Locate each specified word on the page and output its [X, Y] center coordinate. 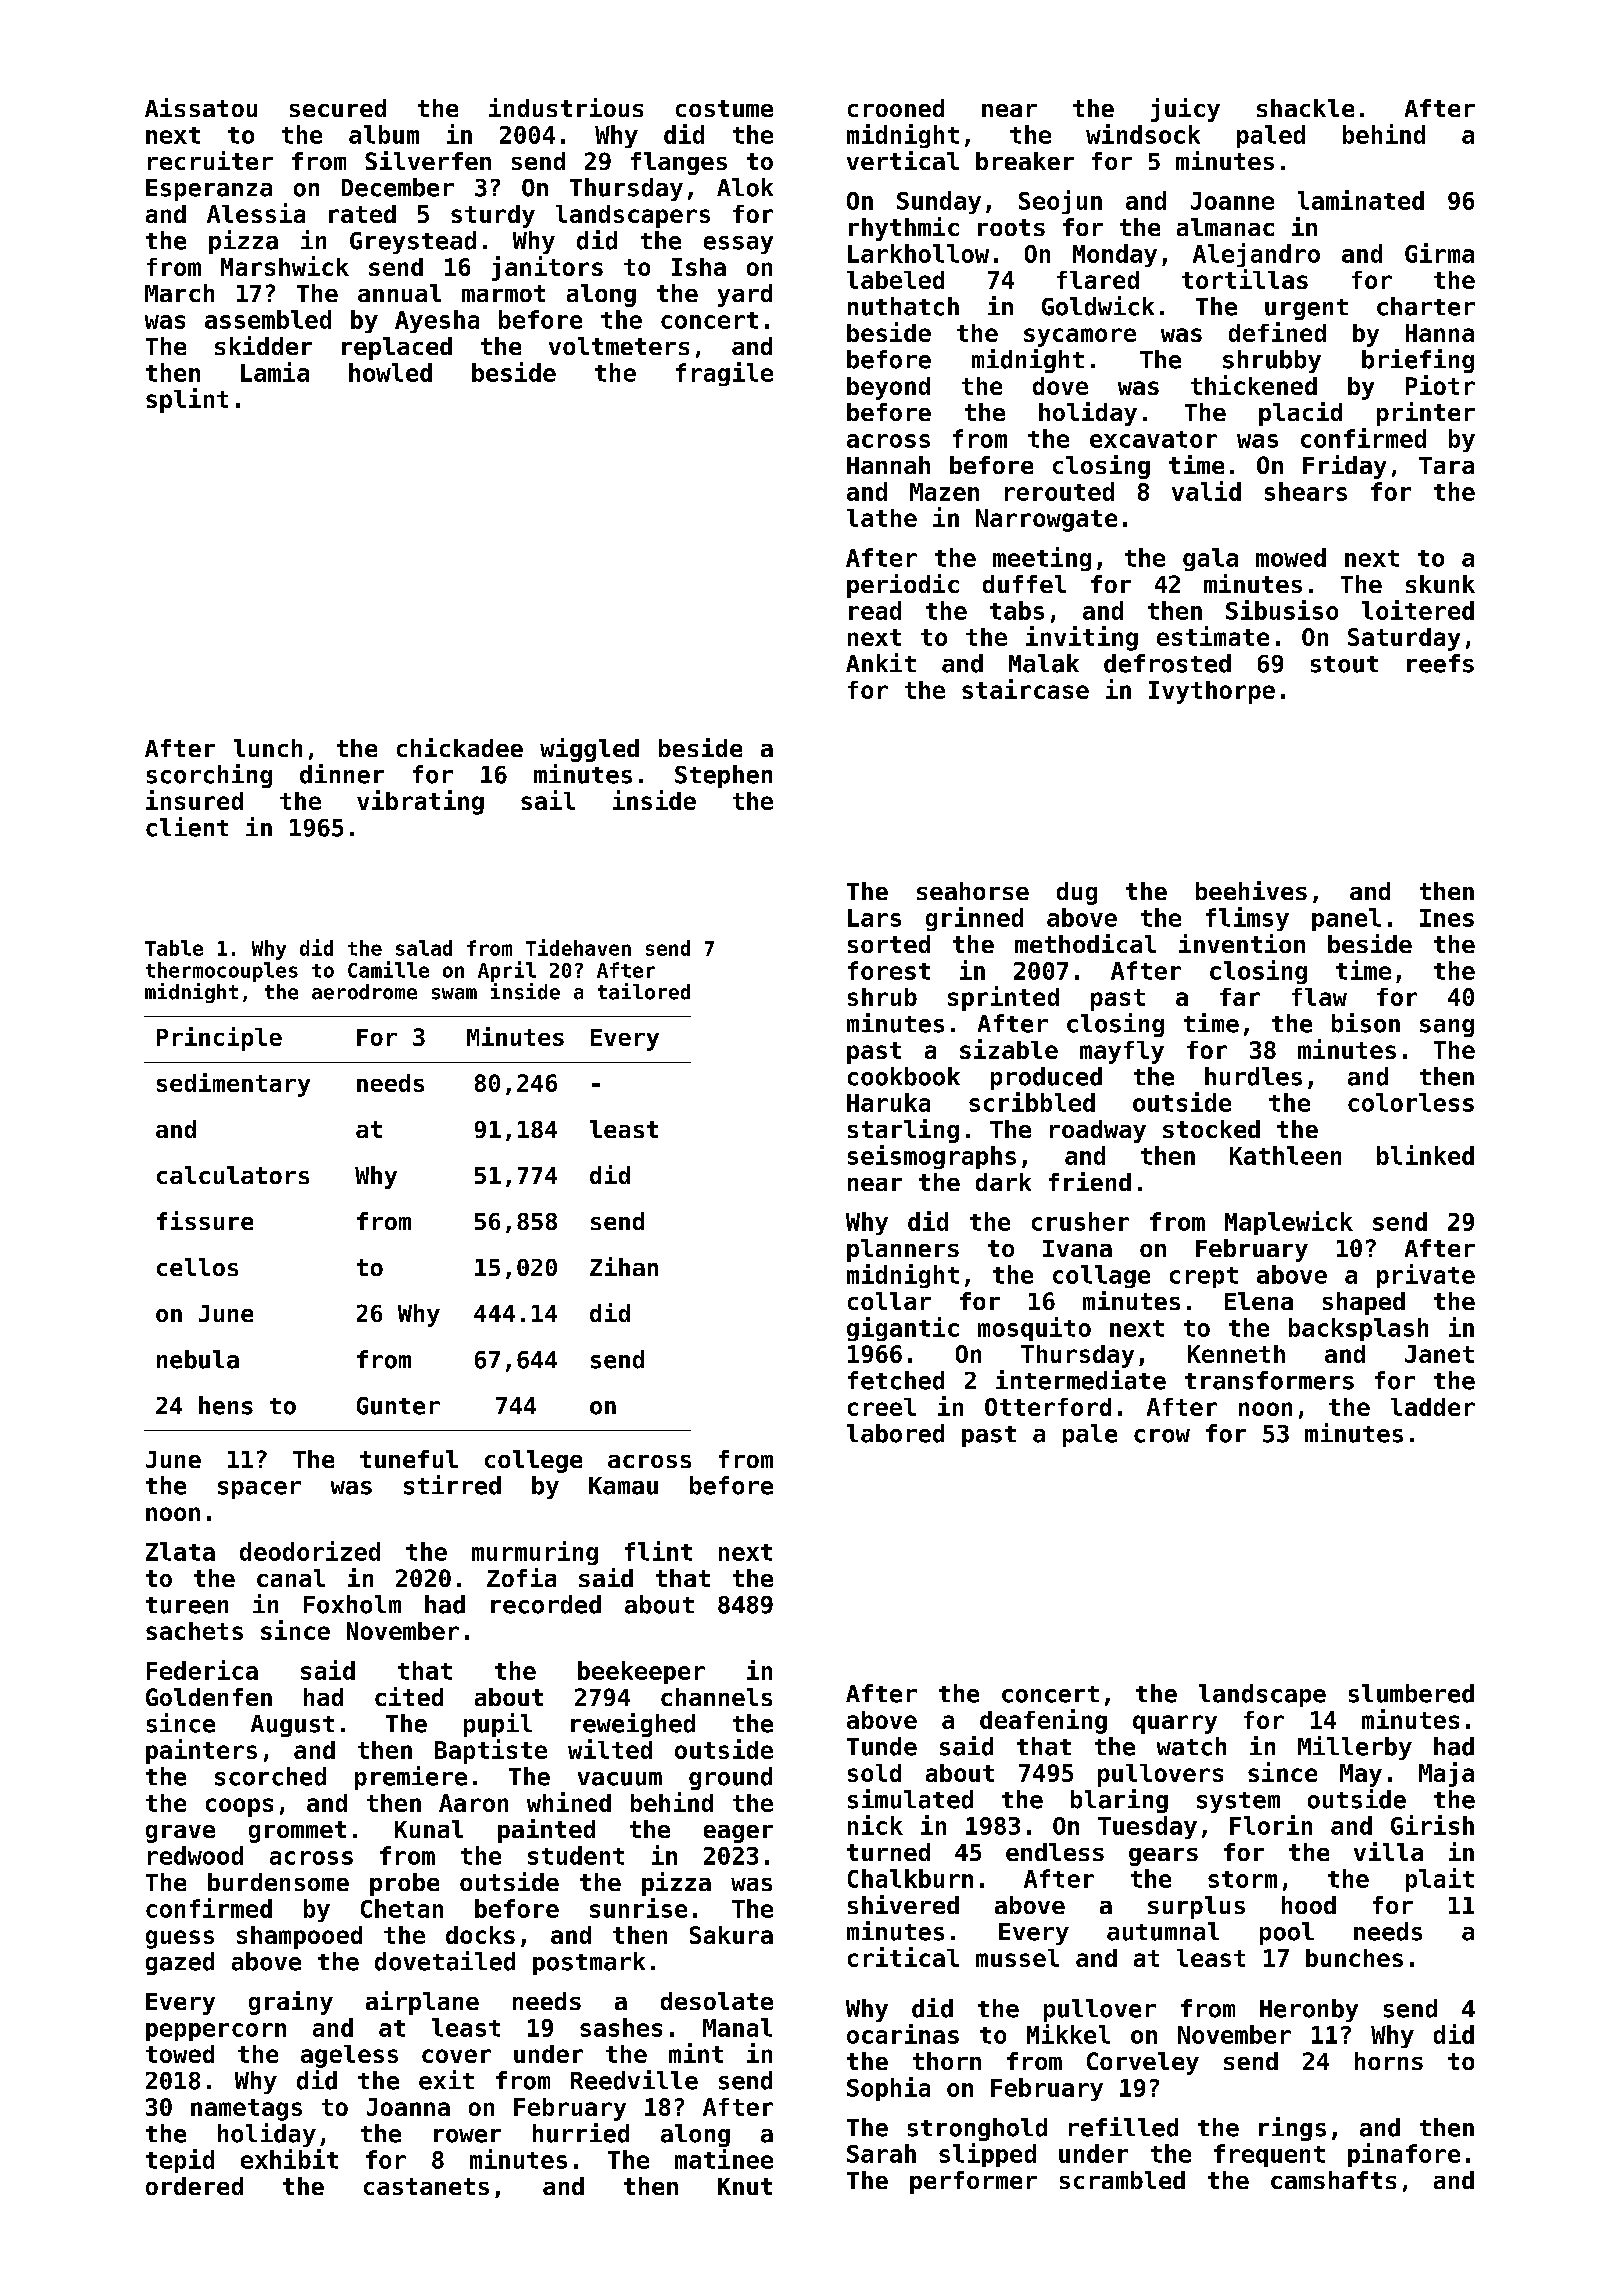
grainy [291, 2003]
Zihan [624, 1266]
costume [724, 108]
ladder [1433, 1407]
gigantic [903, 1329]
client [187, 827]
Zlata [180, 1551]
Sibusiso [1282, 610]
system [1238, 1802]
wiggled [589, 750]
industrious [566, 107]
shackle [1305, 108]
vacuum [620, 1779]
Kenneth [1236, 1354]
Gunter [398, 1406]
